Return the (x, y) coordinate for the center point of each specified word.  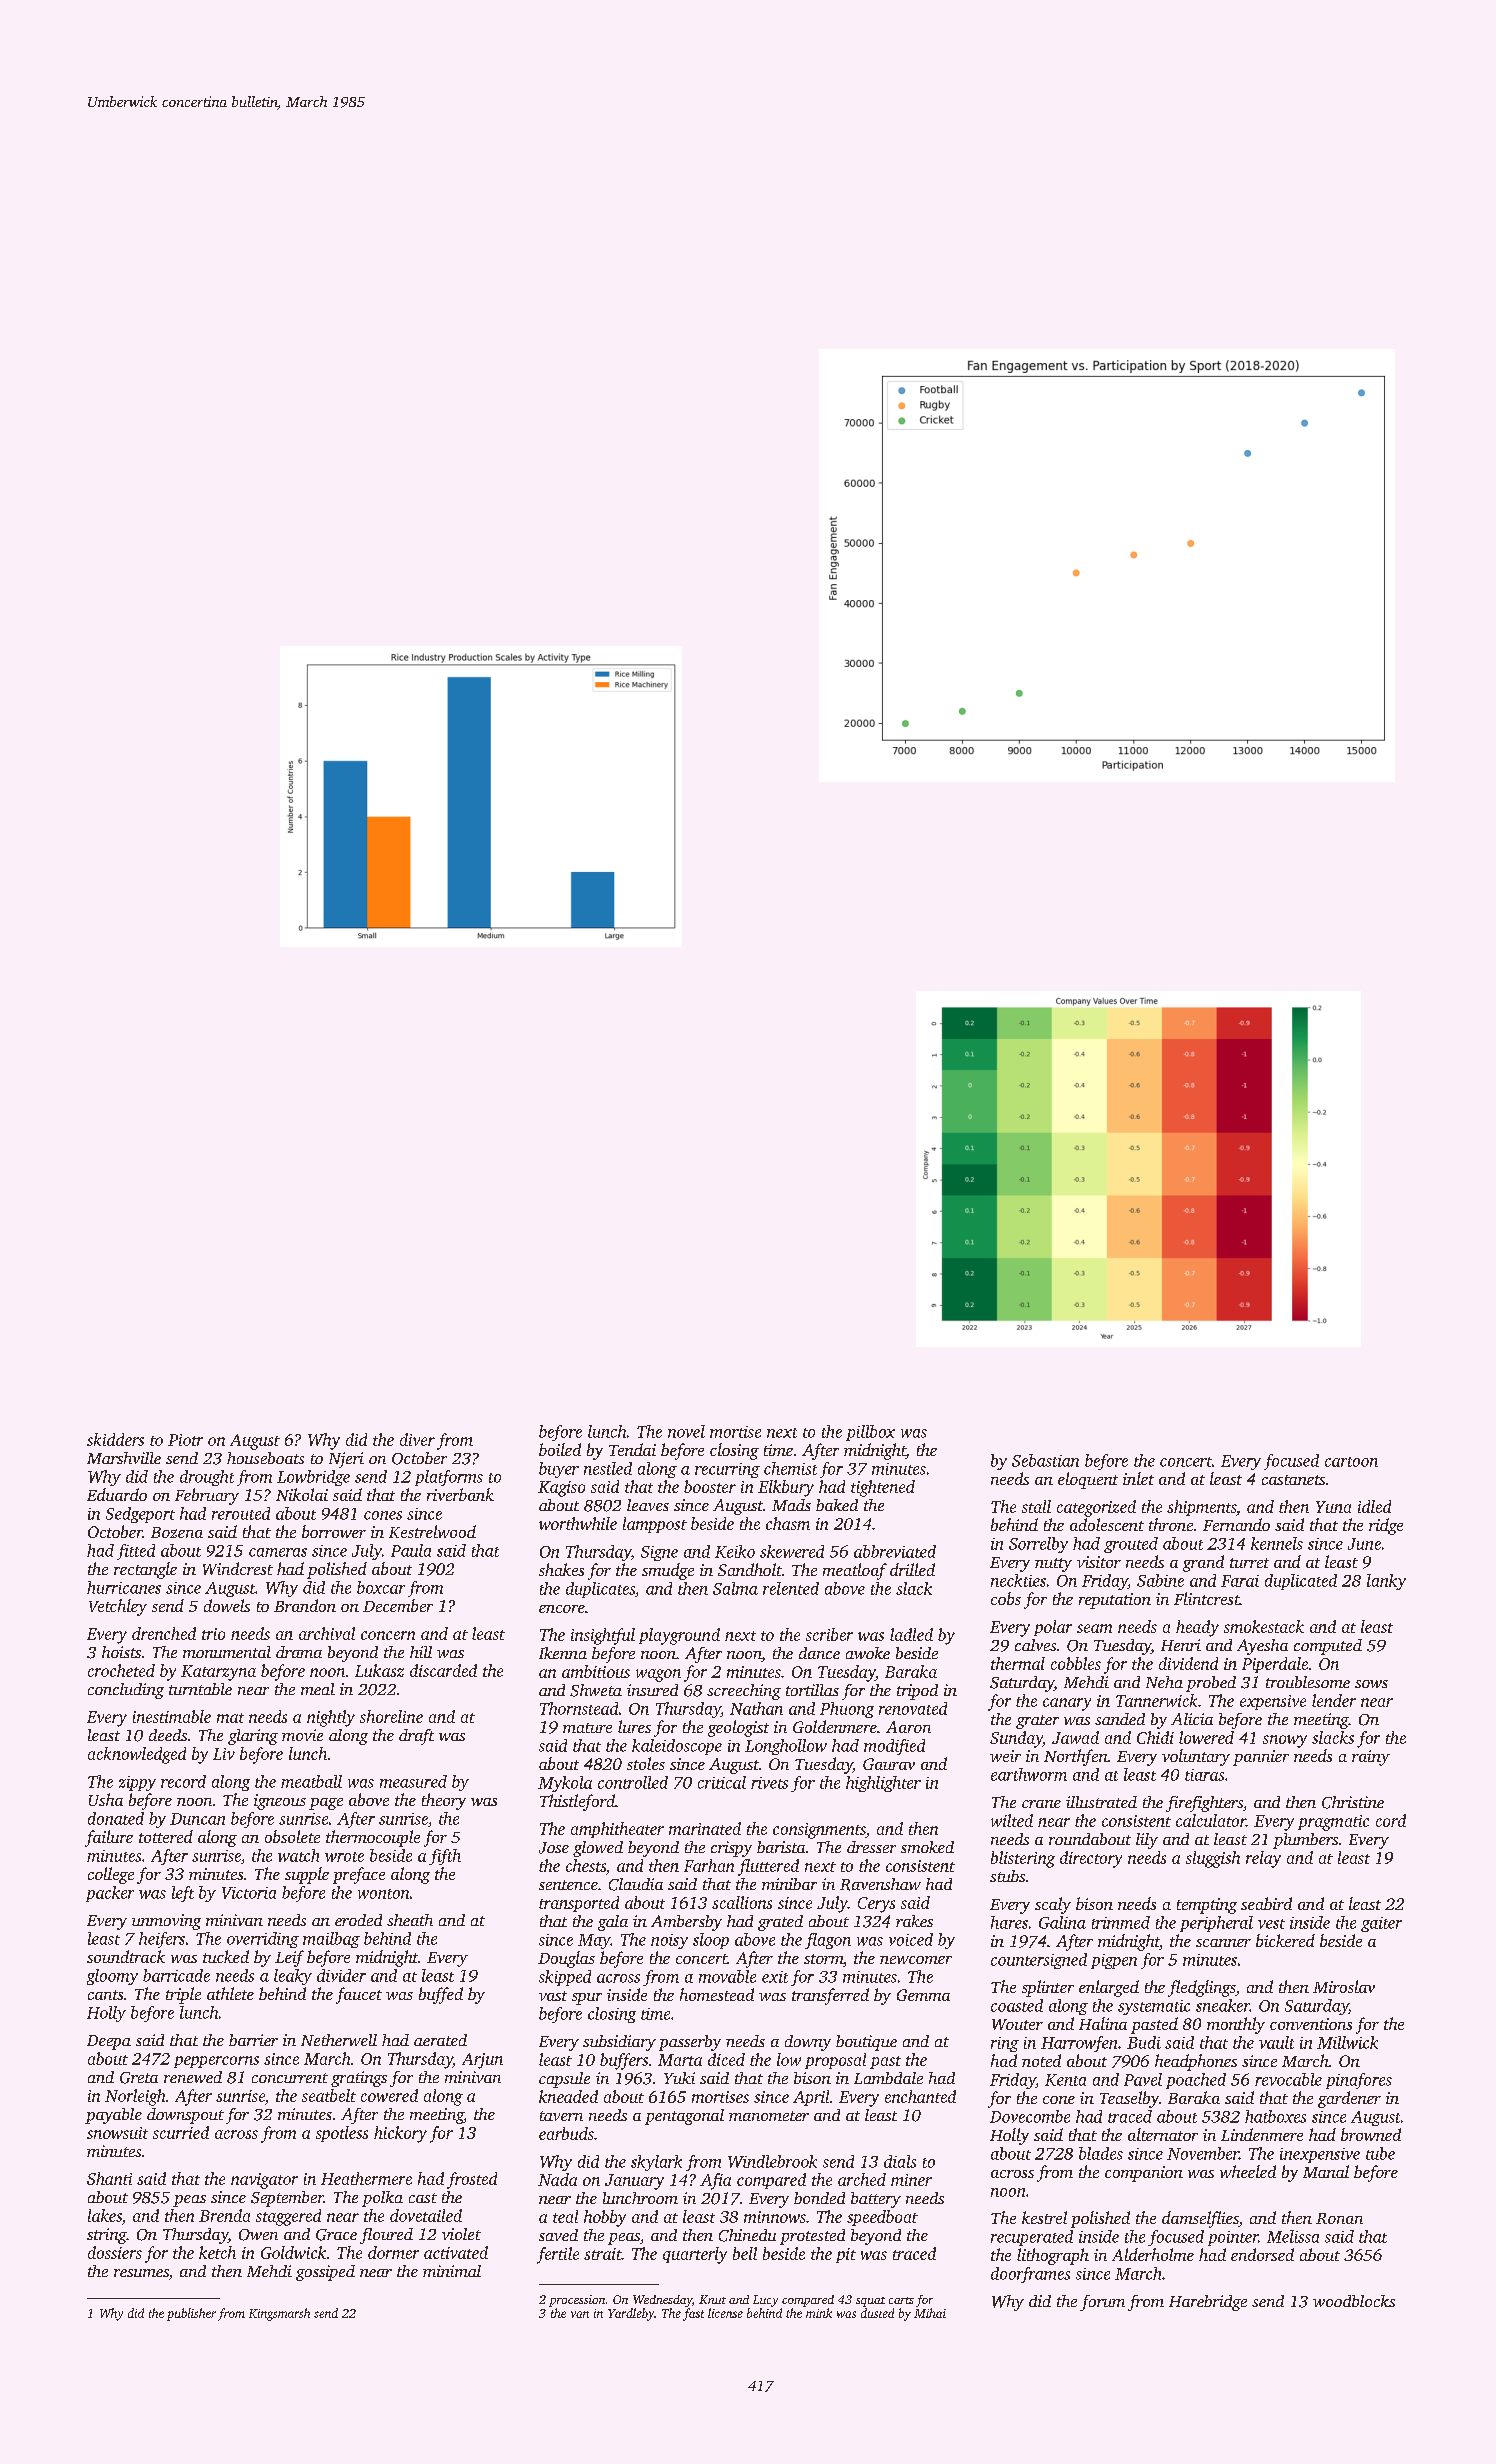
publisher (191, 2314)
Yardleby (631, 2314)
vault (1276, 2042)
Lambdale (888, 2078)
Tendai (632, 1449)
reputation (1115, 1601)
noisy (669, 1941)
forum (1102, 2303)
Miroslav (1344, 1986)
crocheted (121, 1670)
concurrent (290, 2078)
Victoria (249, 1893)
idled (1374, 1506)
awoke (868, 1653)
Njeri (346, 1460)
